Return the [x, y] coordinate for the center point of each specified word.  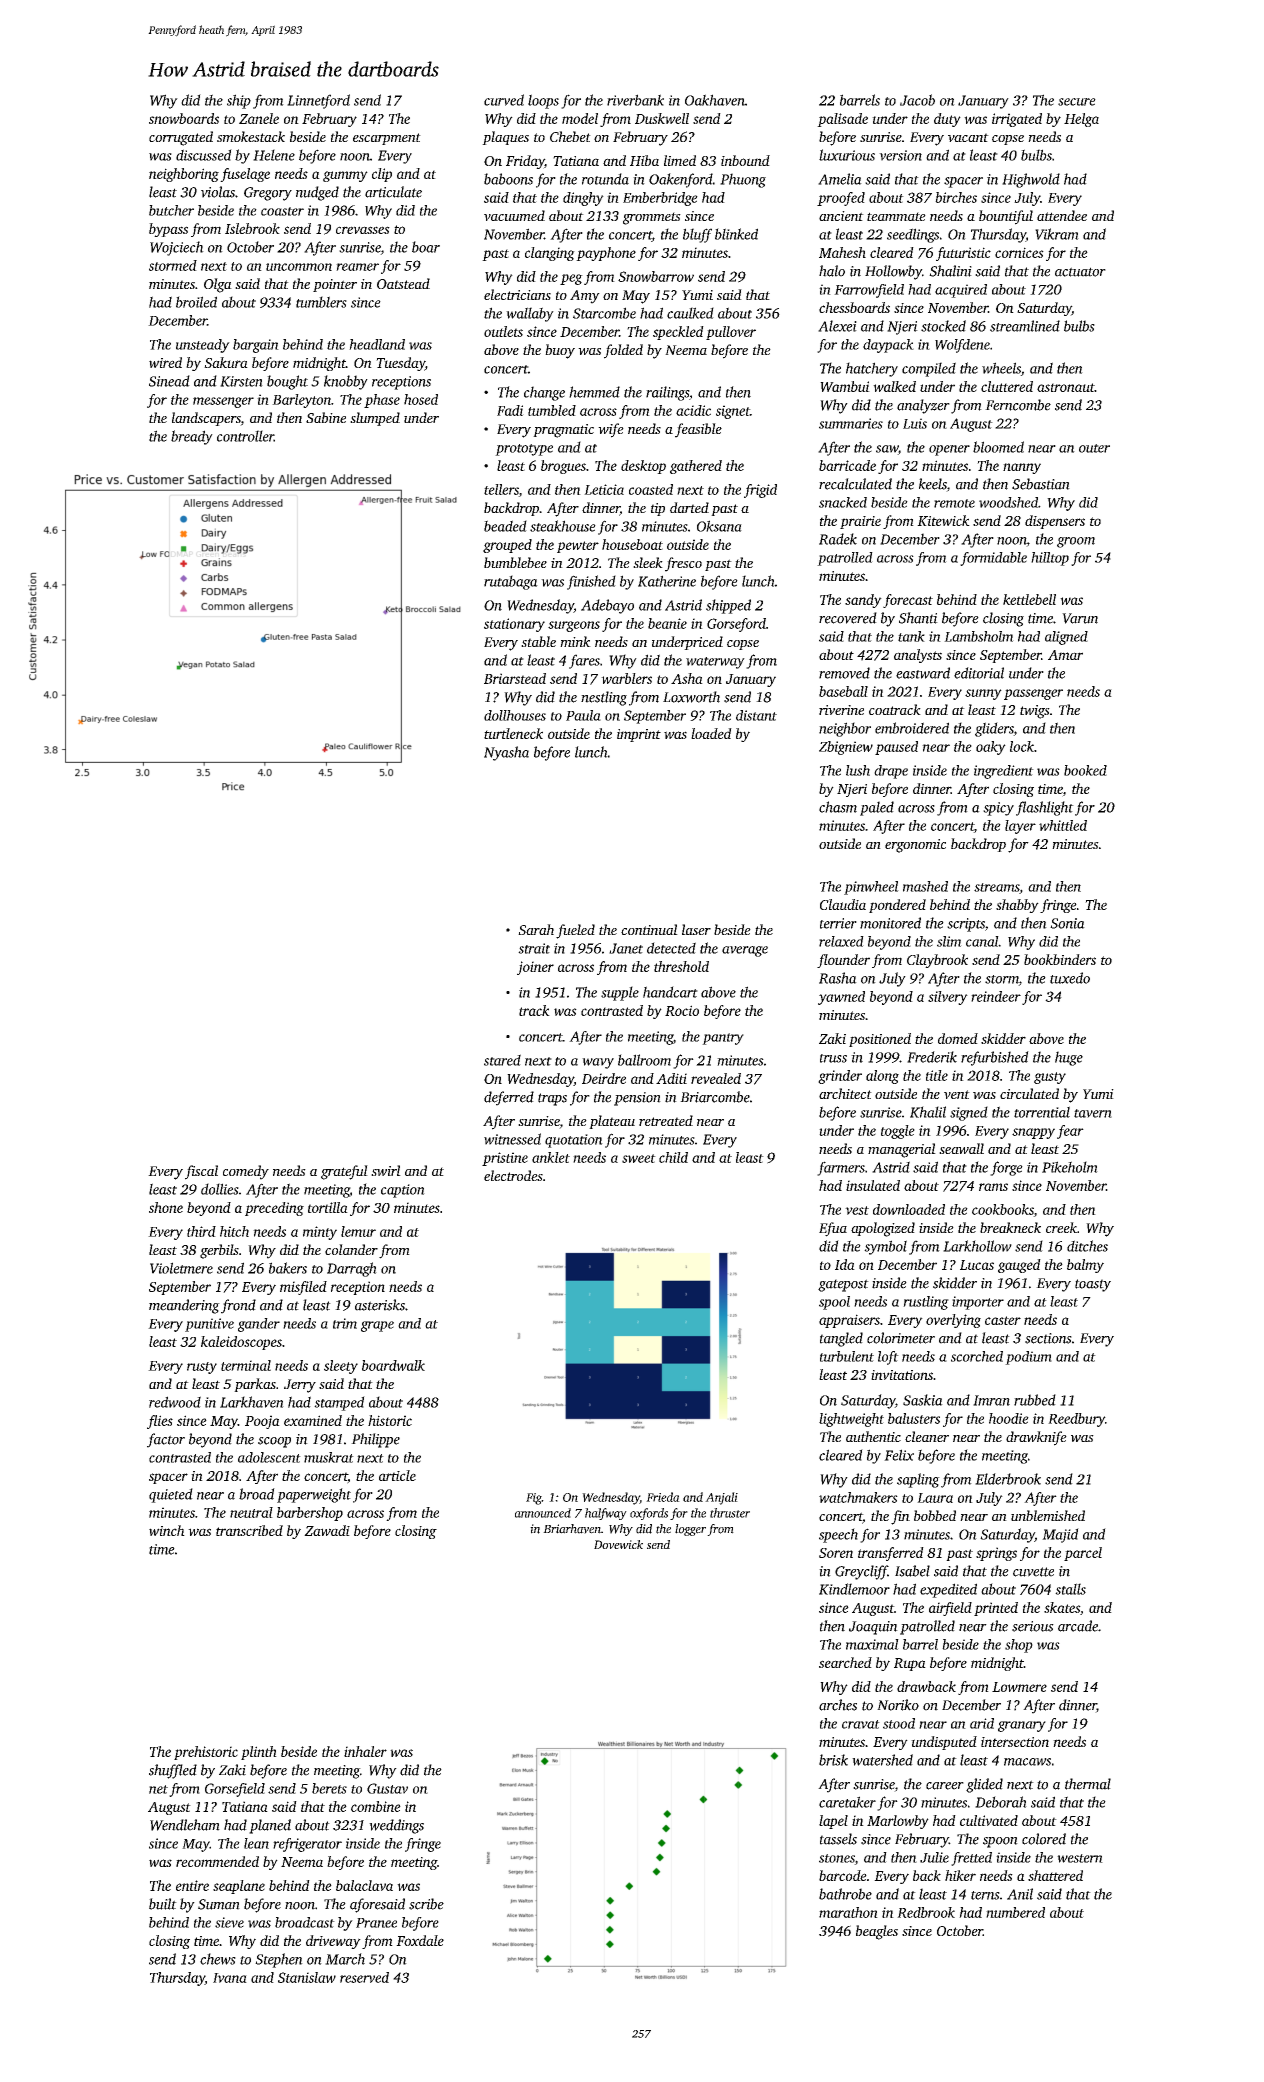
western [1080, 1858]
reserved [364, 1977]
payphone [606, 254]
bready [192, 437]
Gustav [387, 1788]
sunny [983, 694]
